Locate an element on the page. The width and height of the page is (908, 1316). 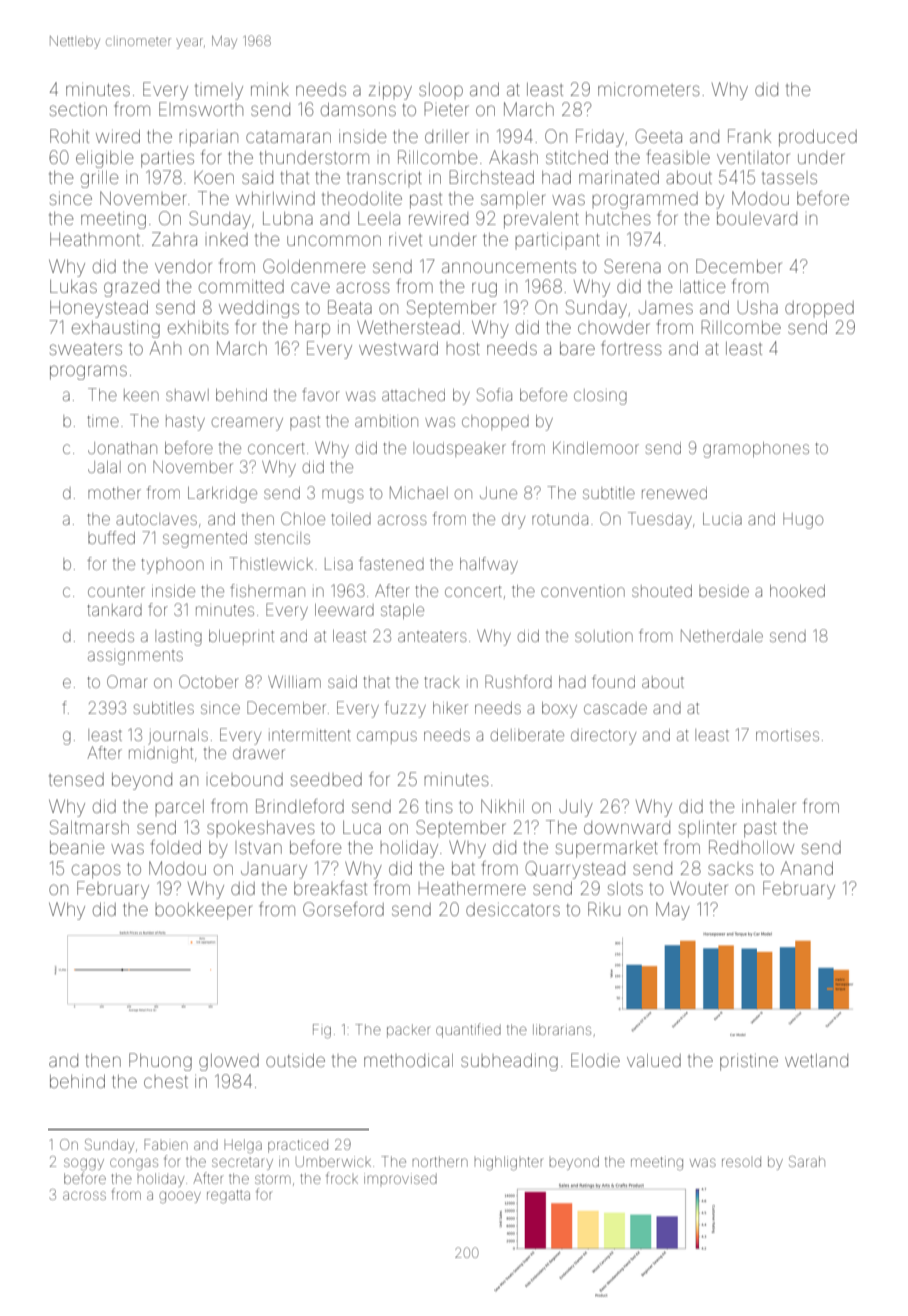
chest is located at coordinates (166, 1082).
